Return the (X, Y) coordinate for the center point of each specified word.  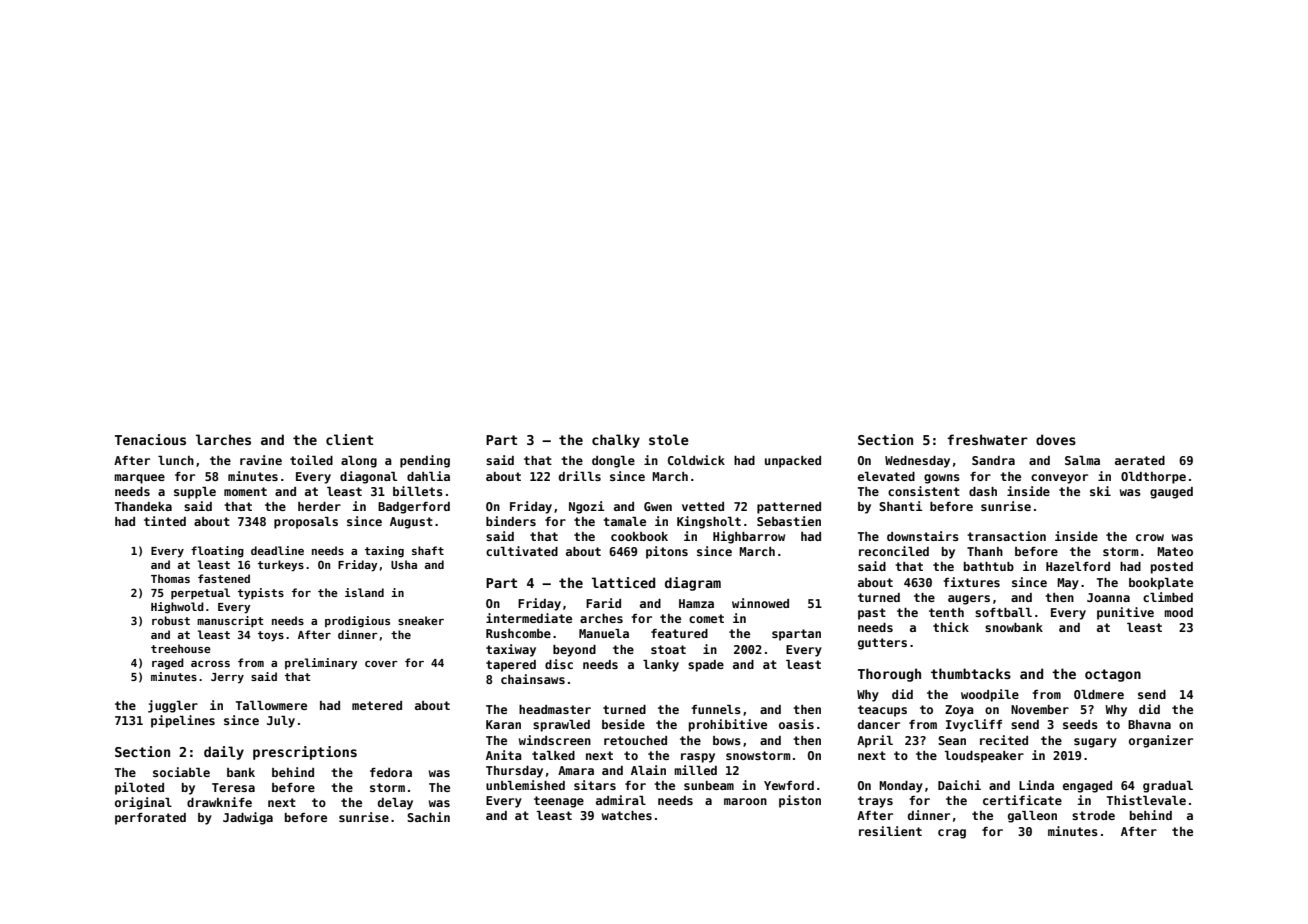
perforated (150, 819)
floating (217, 552)
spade (706, 666)
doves (1056, 439)
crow (1150, 537)
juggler (173, 706)
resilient (890, 831)
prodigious (357, 621)
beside (623, 724)
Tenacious (150, 439)
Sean (952, 740)
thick (951, 627)
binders (511, 521)
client (349, 439)
